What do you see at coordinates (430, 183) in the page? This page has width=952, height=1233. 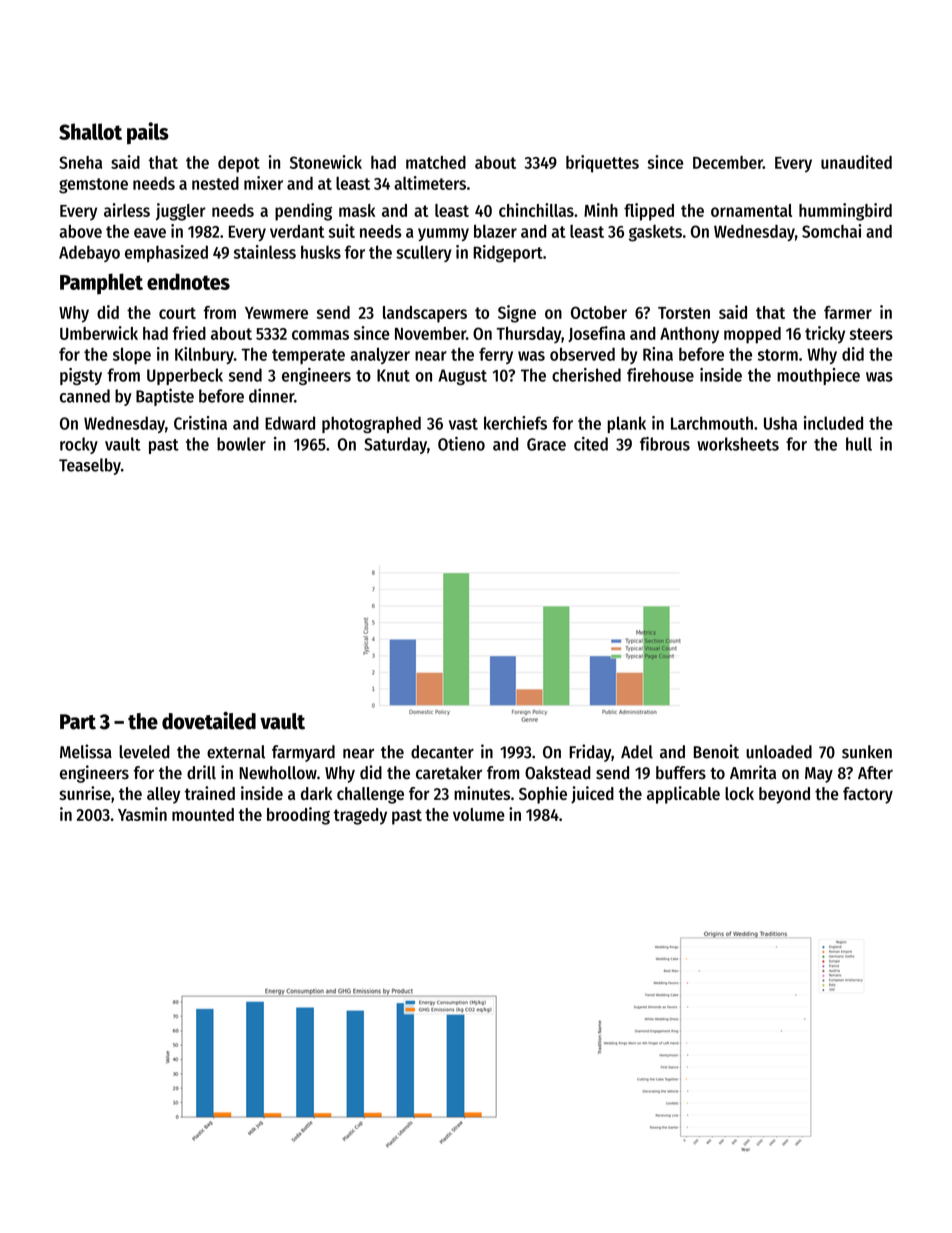 I see `altimeters` at bounding box center [430, 183].
